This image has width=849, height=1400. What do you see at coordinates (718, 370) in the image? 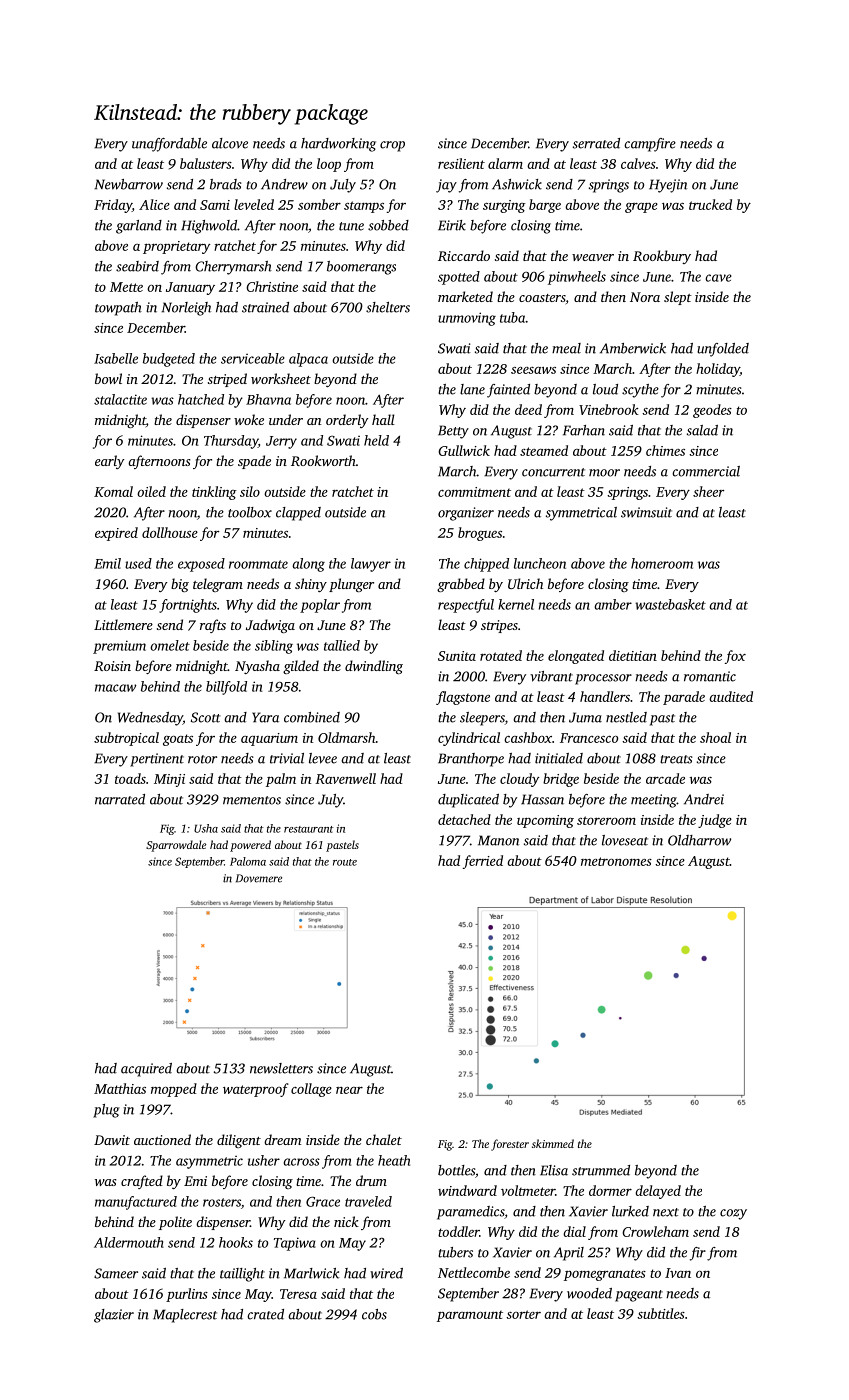
I see `holiday` at bounding box center [718, 370].
